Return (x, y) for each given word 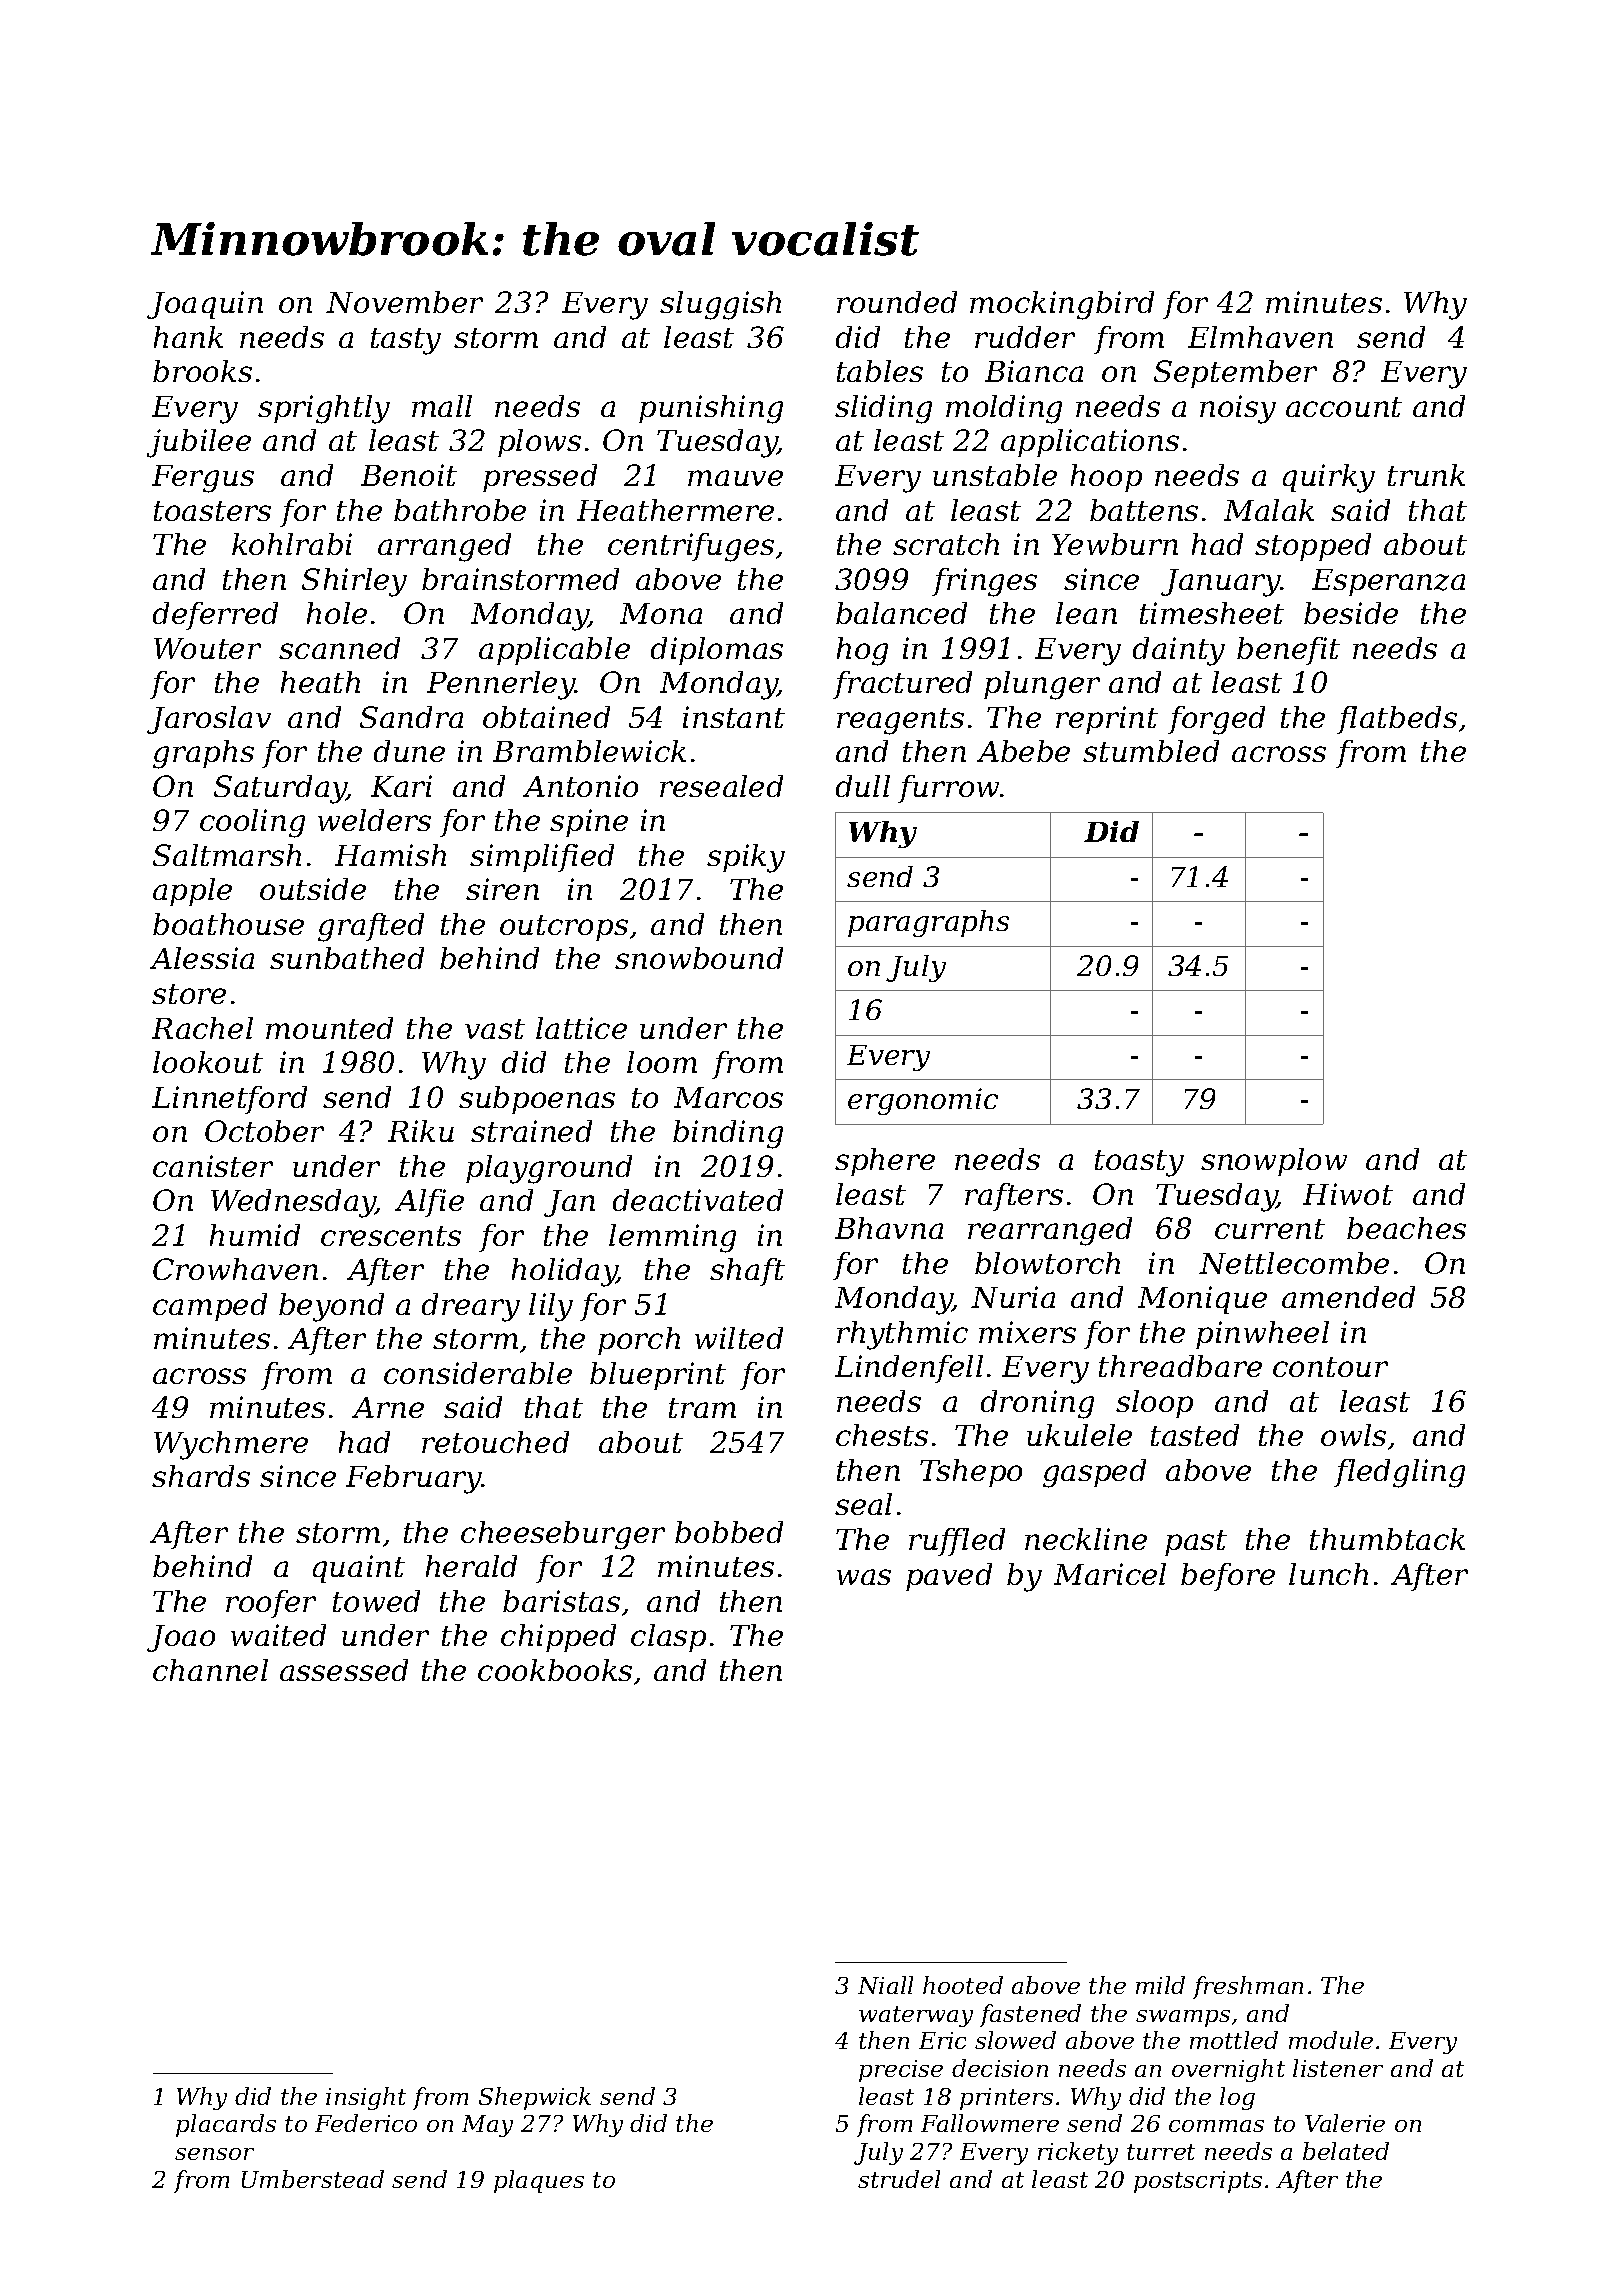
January (1221, 583)
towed (376, 1601)
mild (1160, 1985)
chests (882, 1435)
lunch (1328, 1574)
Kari (401, 786)
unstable (995, 475)
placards (226, 2125)
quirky (1329, 478)
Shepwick (535, 2098)
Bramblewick (589, 751)
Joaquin (205, 305)
